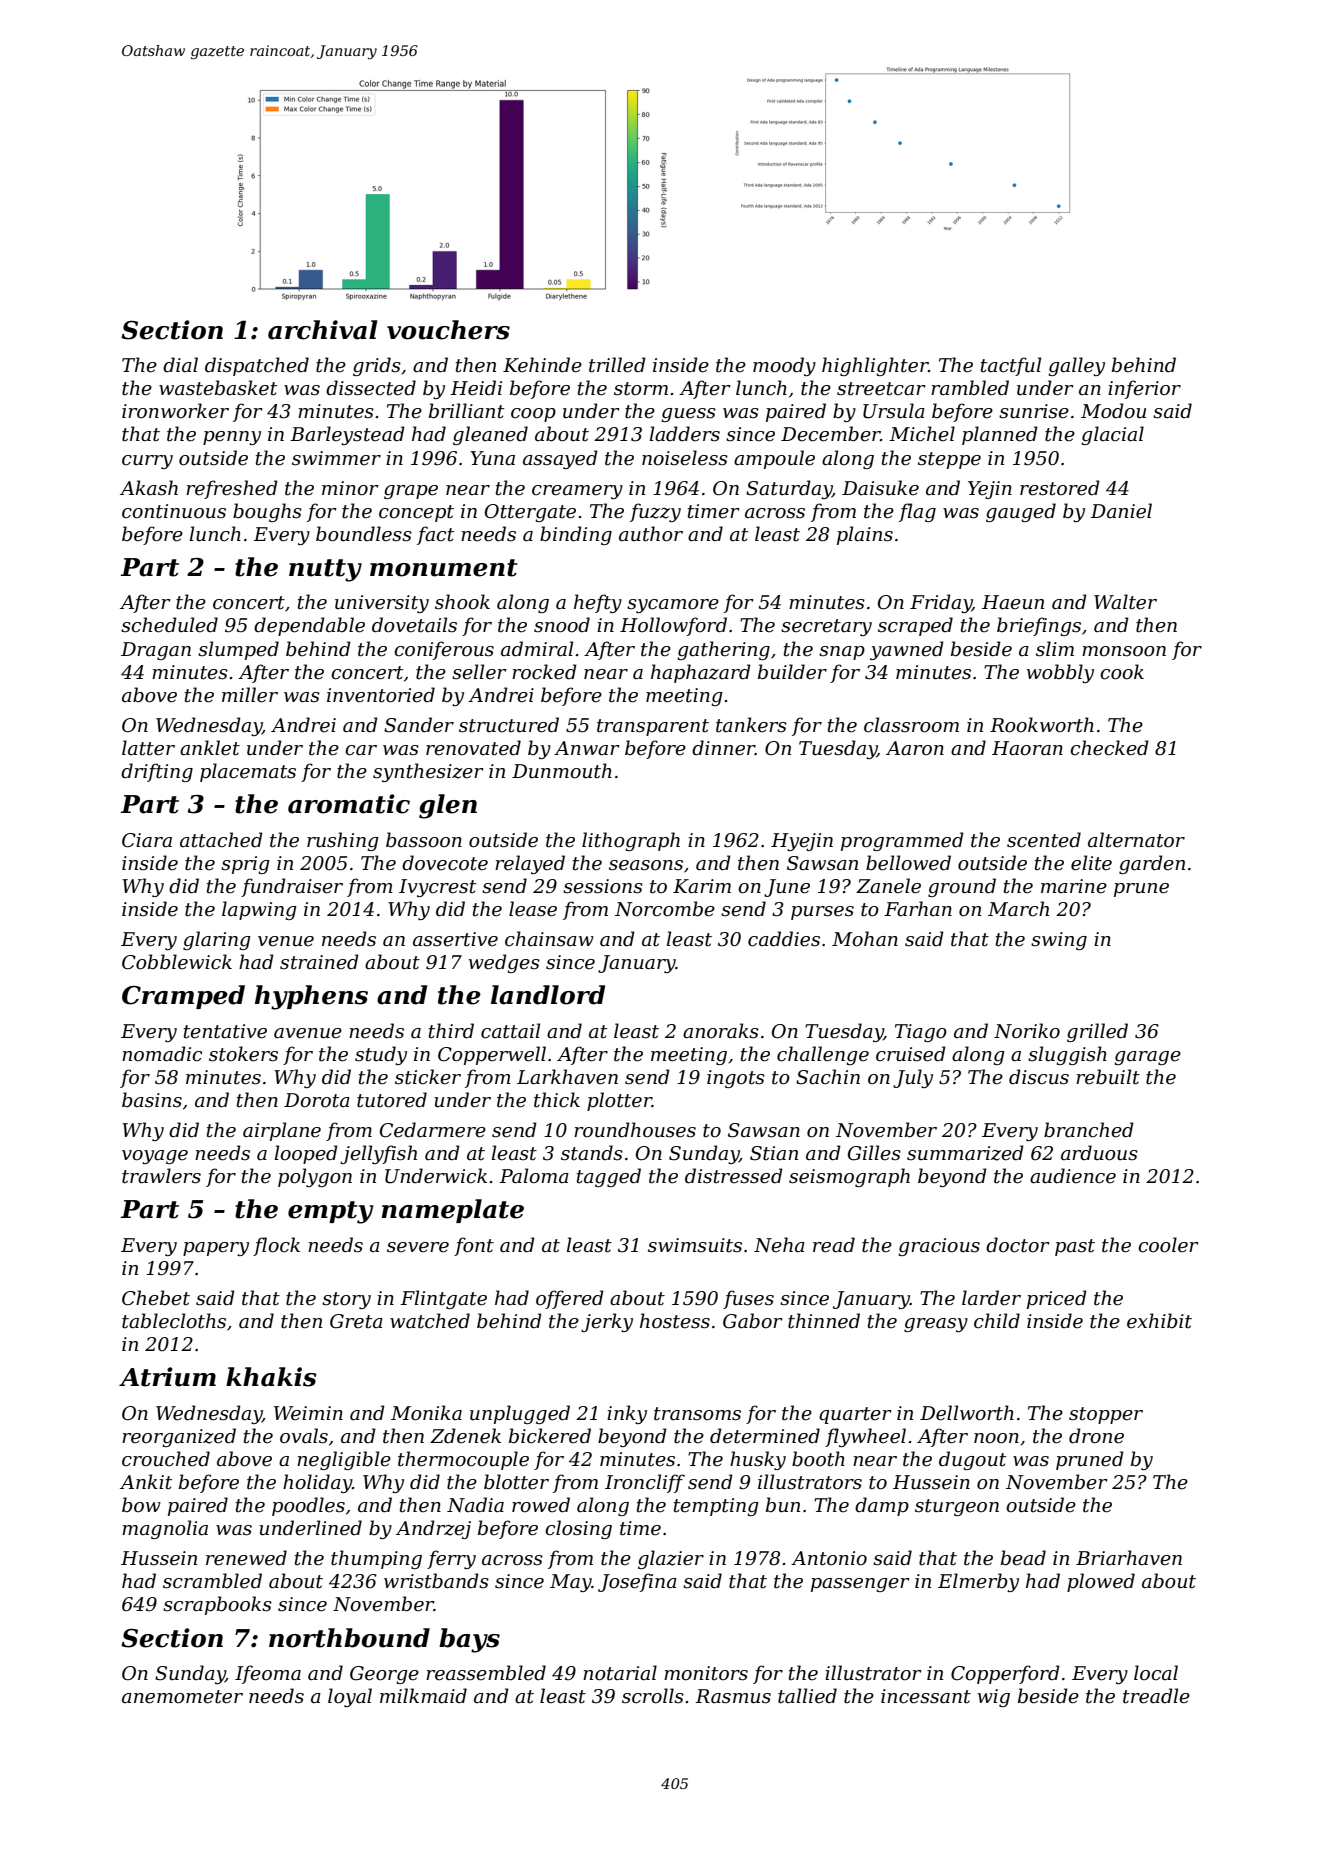 The width and height of the document is (1323, 1872). What do you see at coordinates (309, 626) in the document?
I see `dependable` at bounding box center [309, 626].
